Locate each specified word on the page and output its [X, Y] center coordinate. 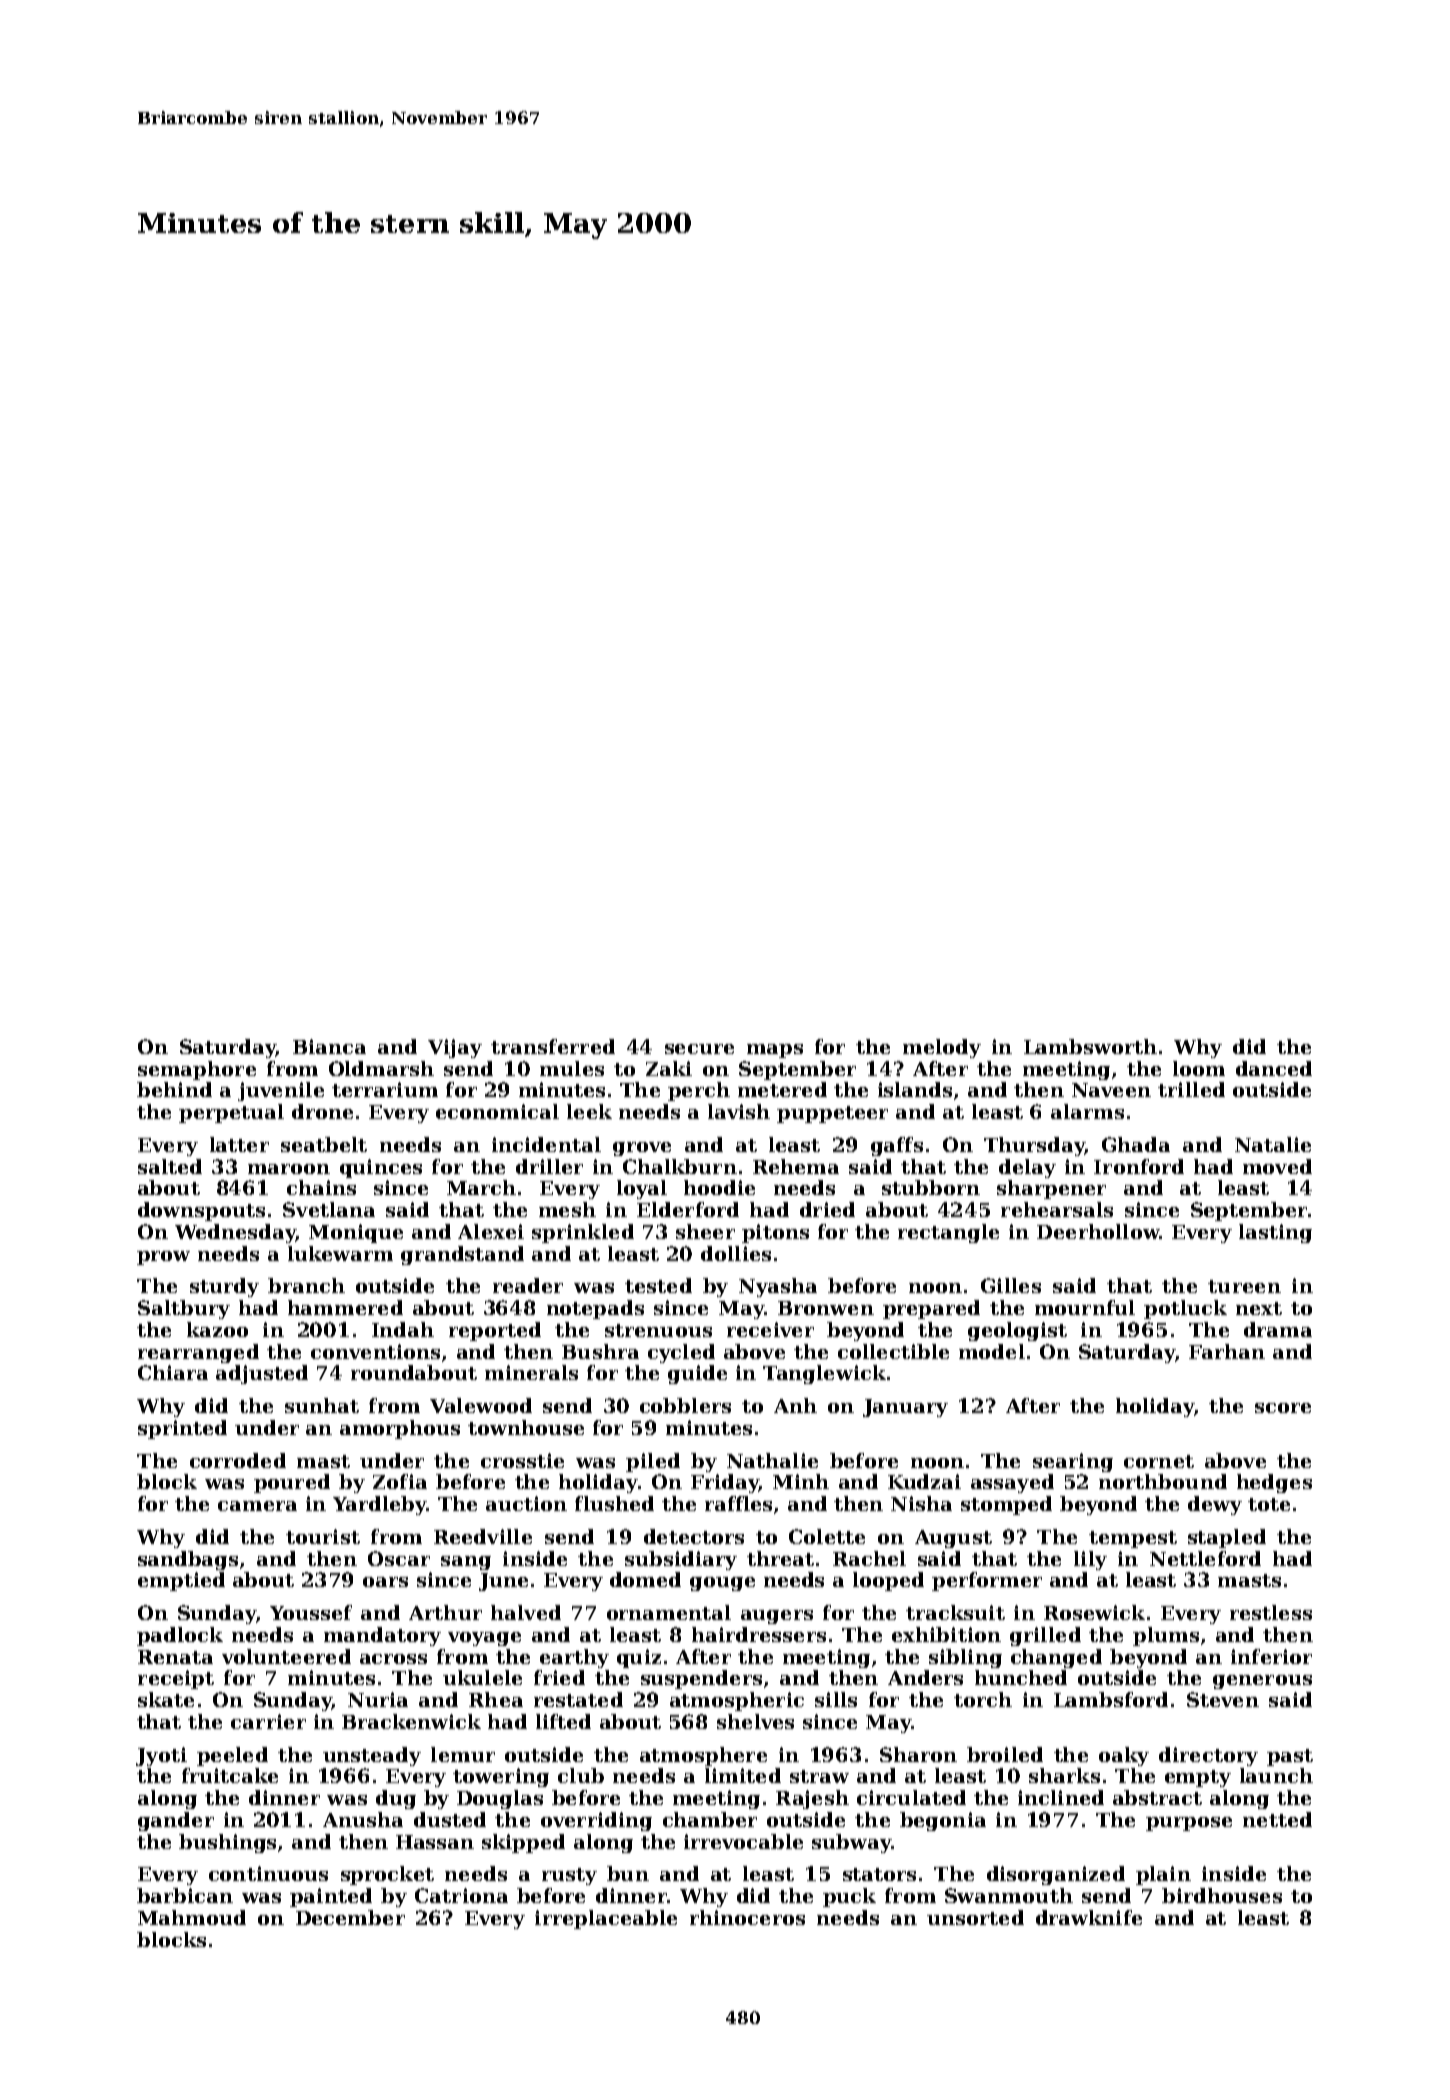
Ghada [1136, 1144]
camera [257, 1506]
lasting [1275, 1233]
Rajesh [812, 1799]
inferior [1271, 1656]
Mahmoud [192, 1917]
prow [163, 1258]
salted [170, 1166]
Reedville [483, 1536]
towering [501, 1777]
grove [642, 1149]
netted [1277, 1819]
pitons [775, 1233]
